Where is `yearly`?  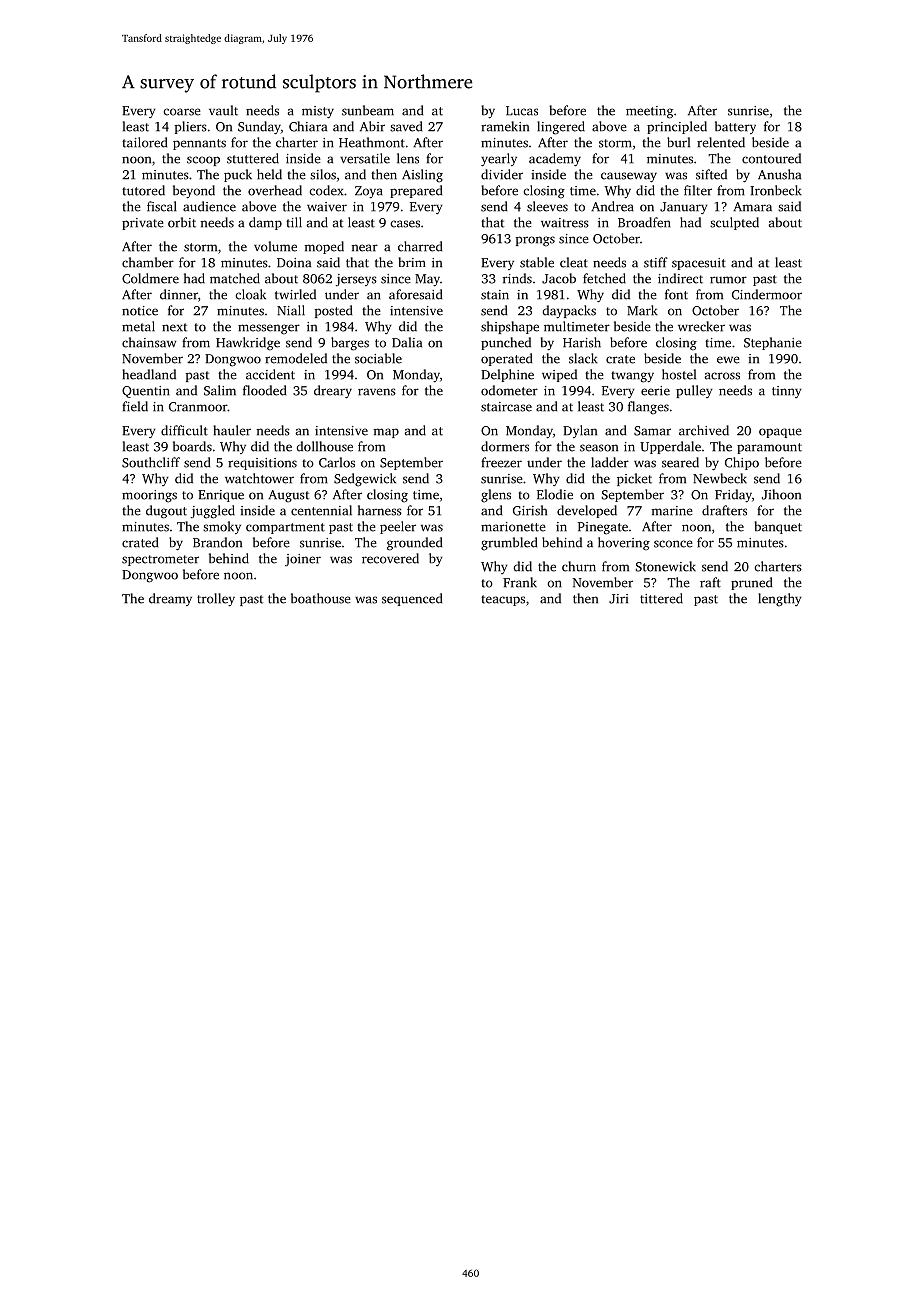
yearly is located at coordinates (499, 160).
